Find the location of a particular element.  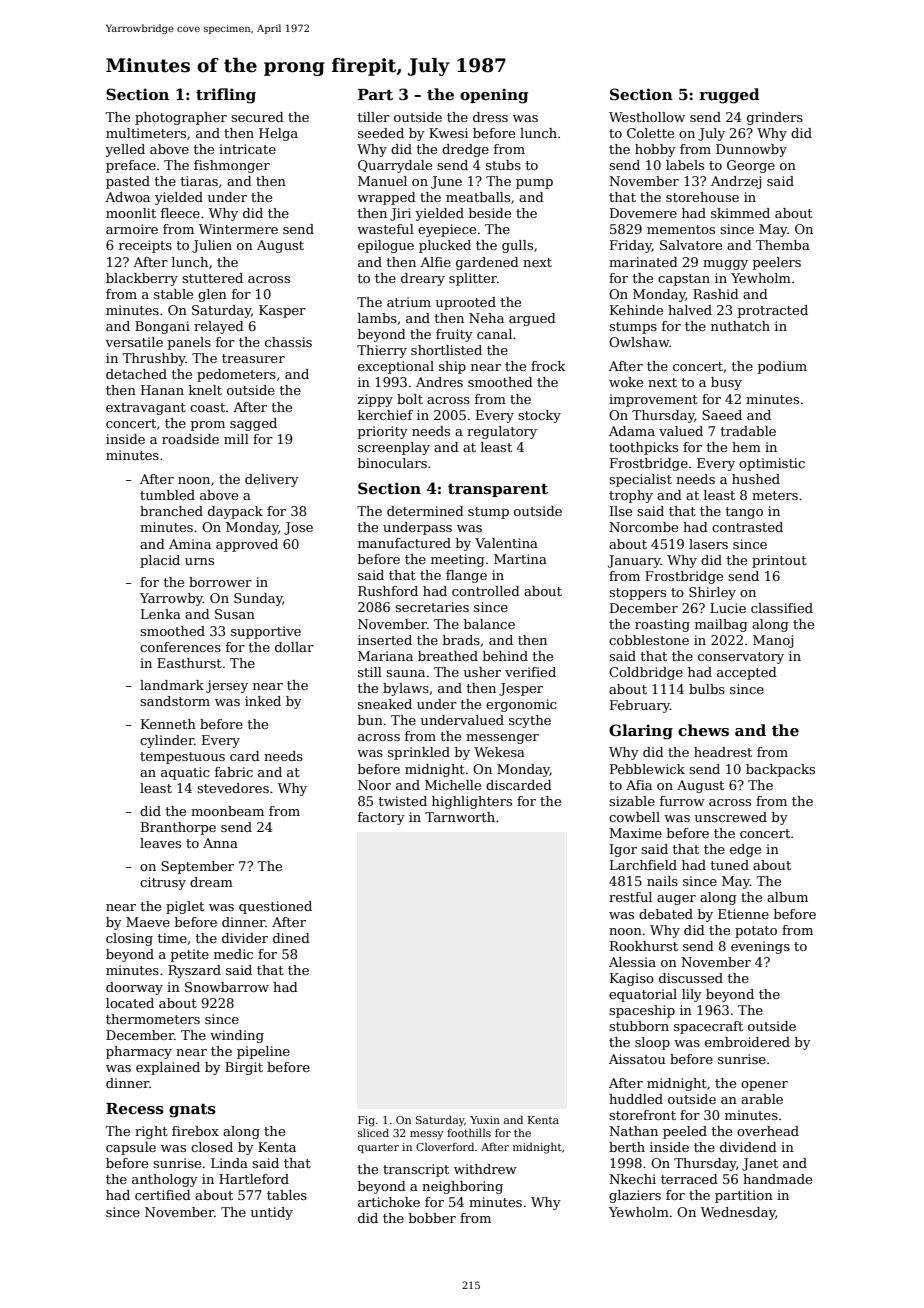

gulls is located at coordinates (517, 246).
